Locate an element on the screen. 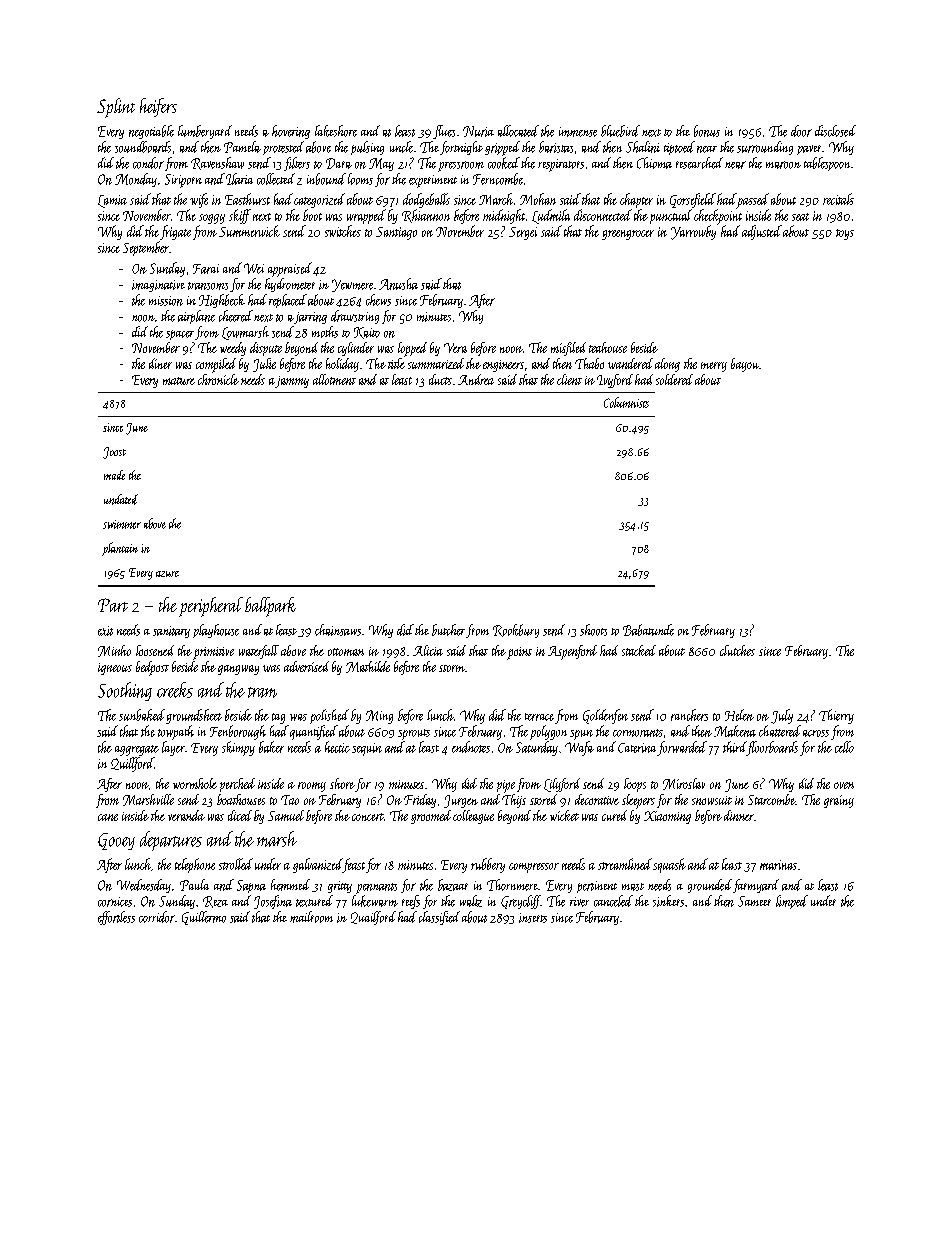 The image size is (952, 1233). roomy is located at coordinates (312, 787).
